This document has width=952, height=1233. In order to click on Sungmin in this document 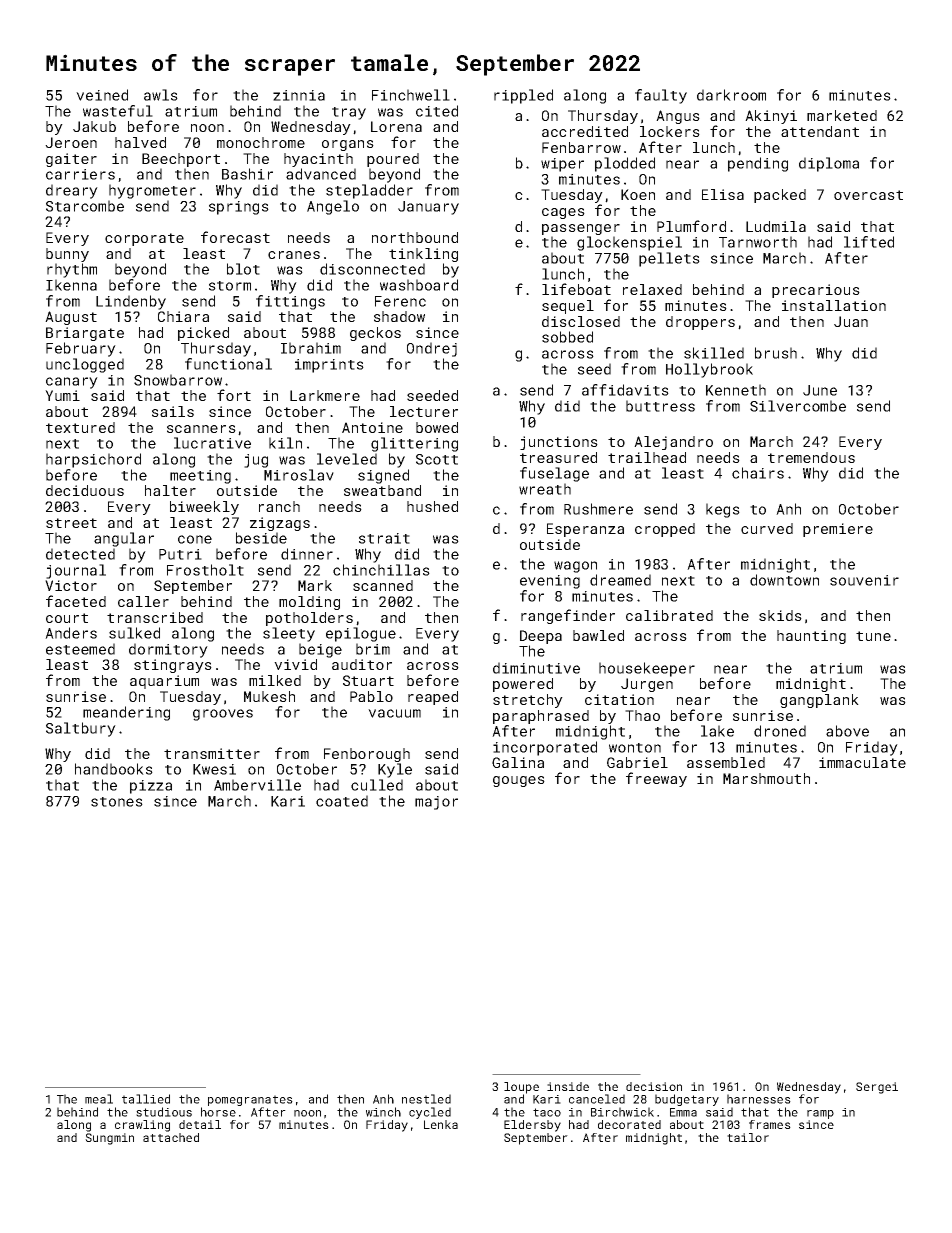, I will do `click(109, 1139)`.
